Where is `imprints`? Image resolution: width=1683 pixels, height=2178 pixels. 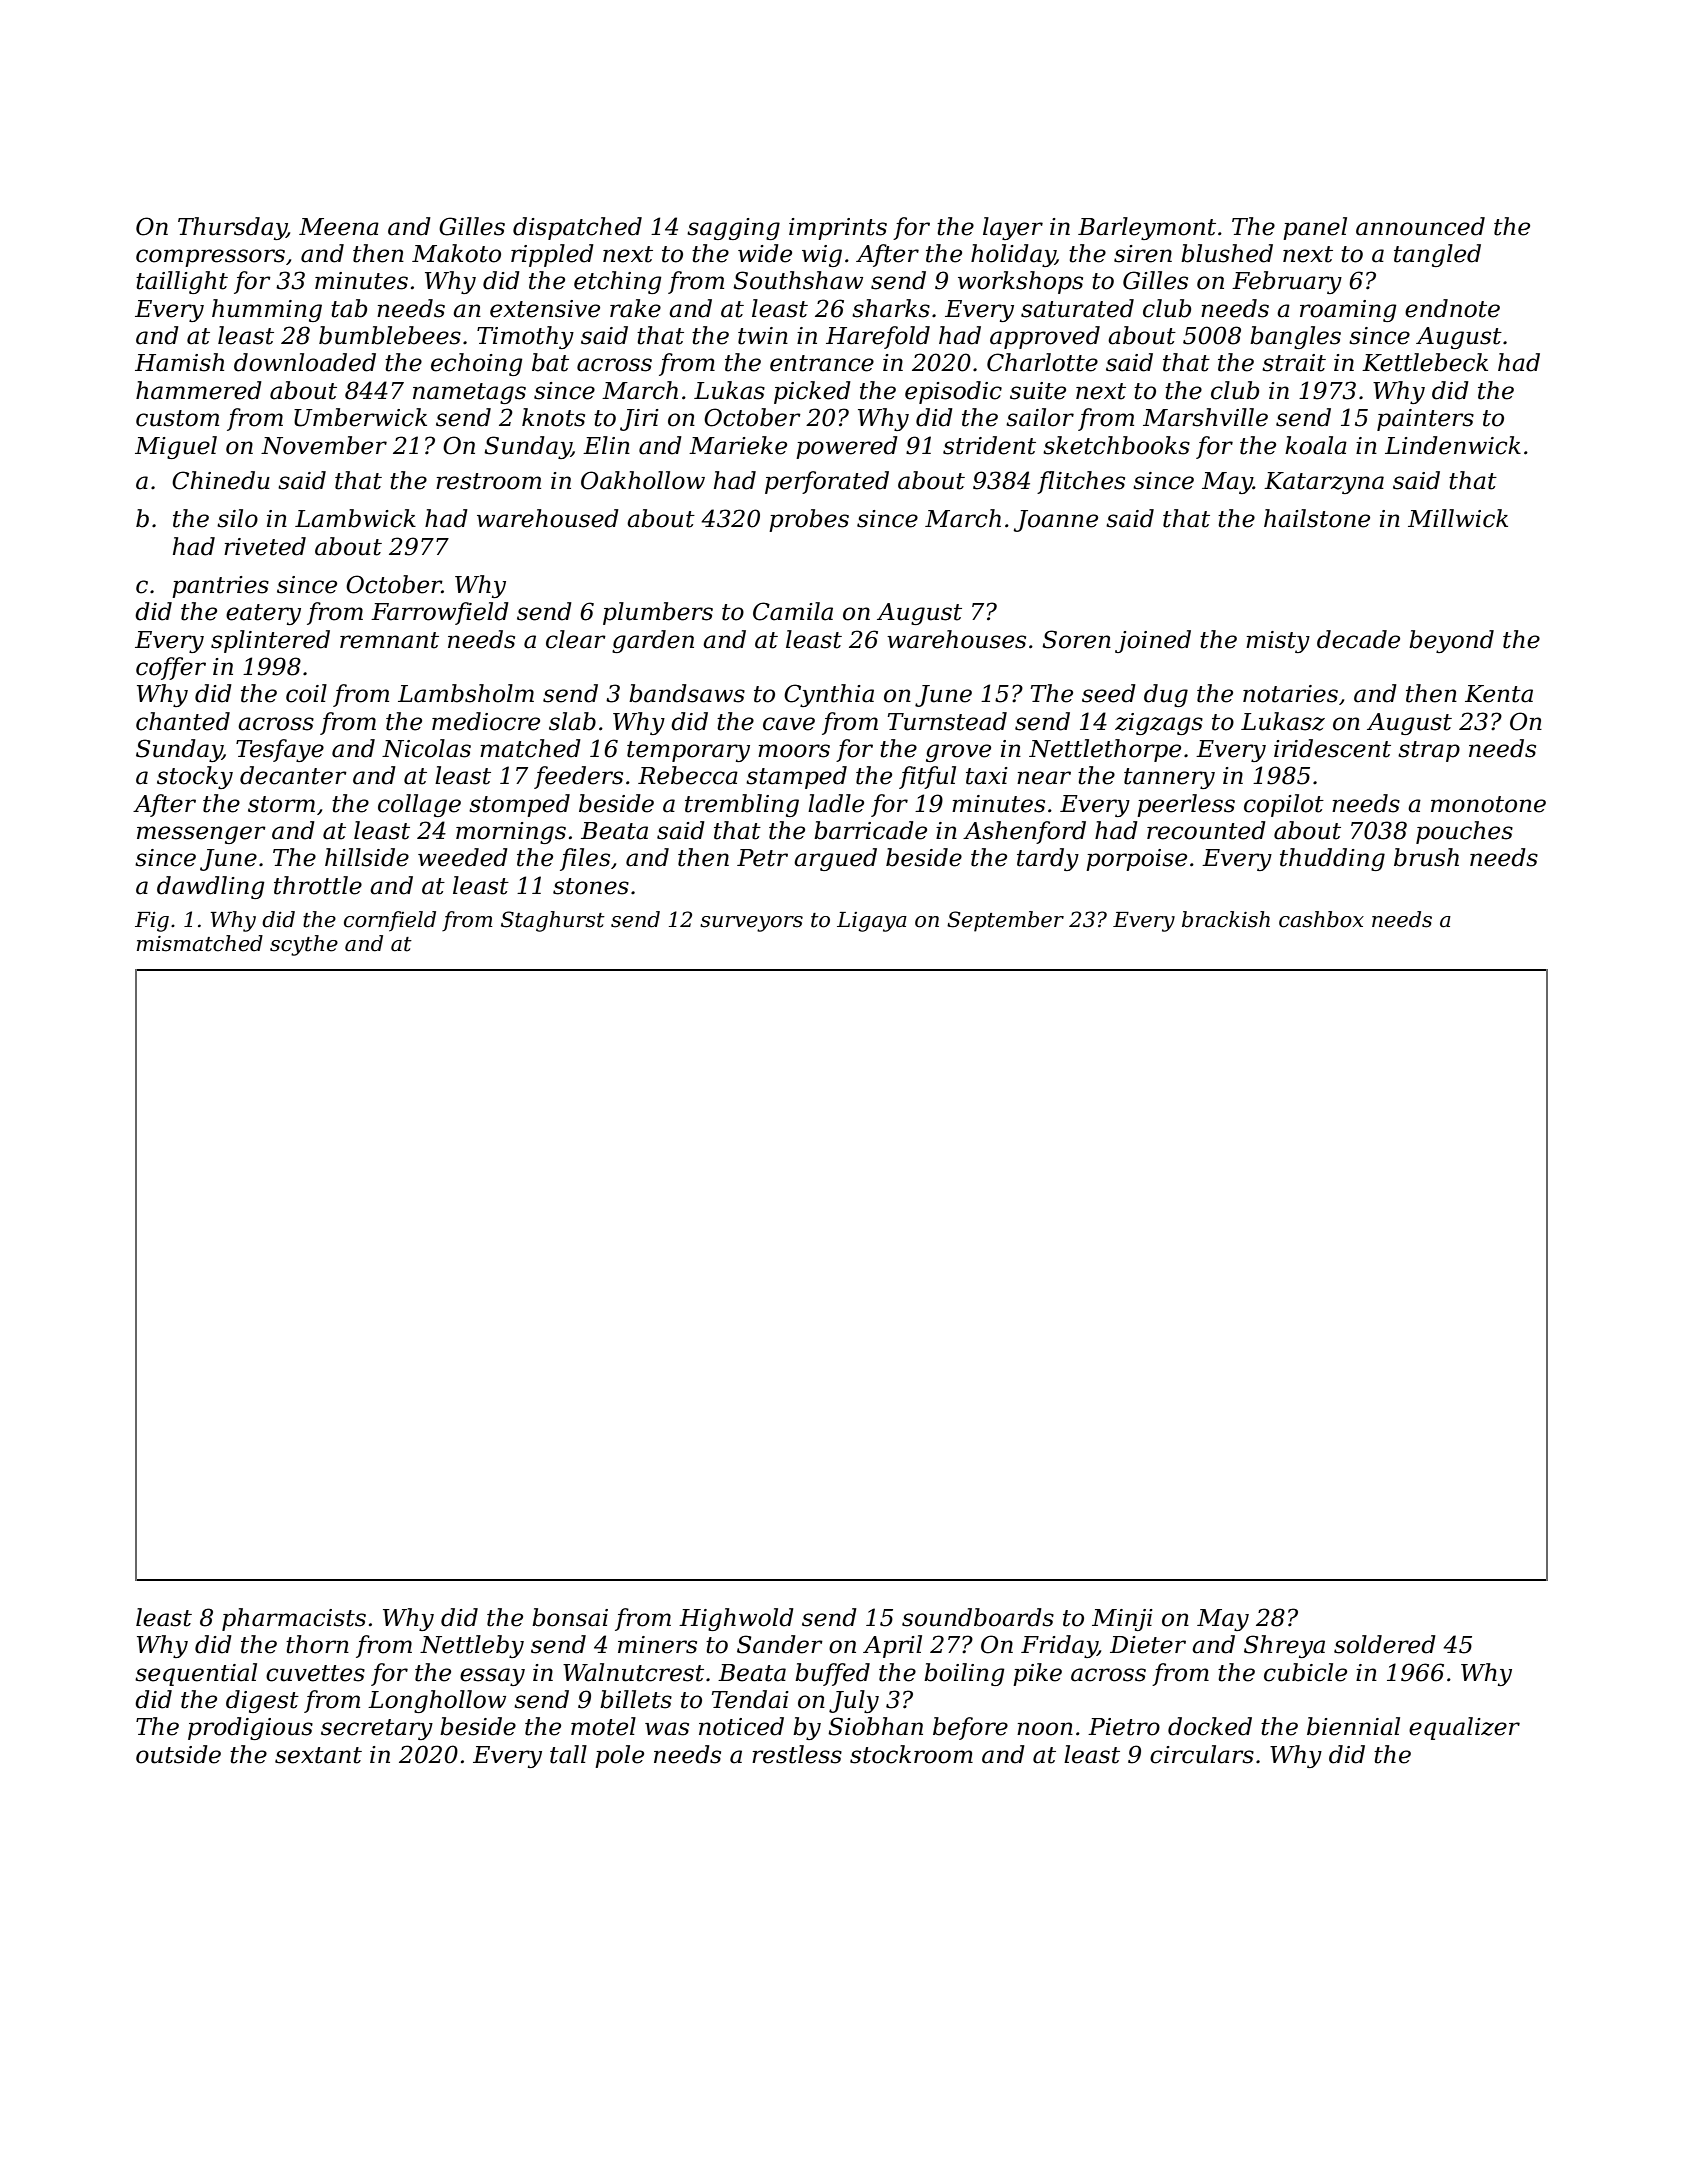 imprints is located at coordinates (838, 229).
